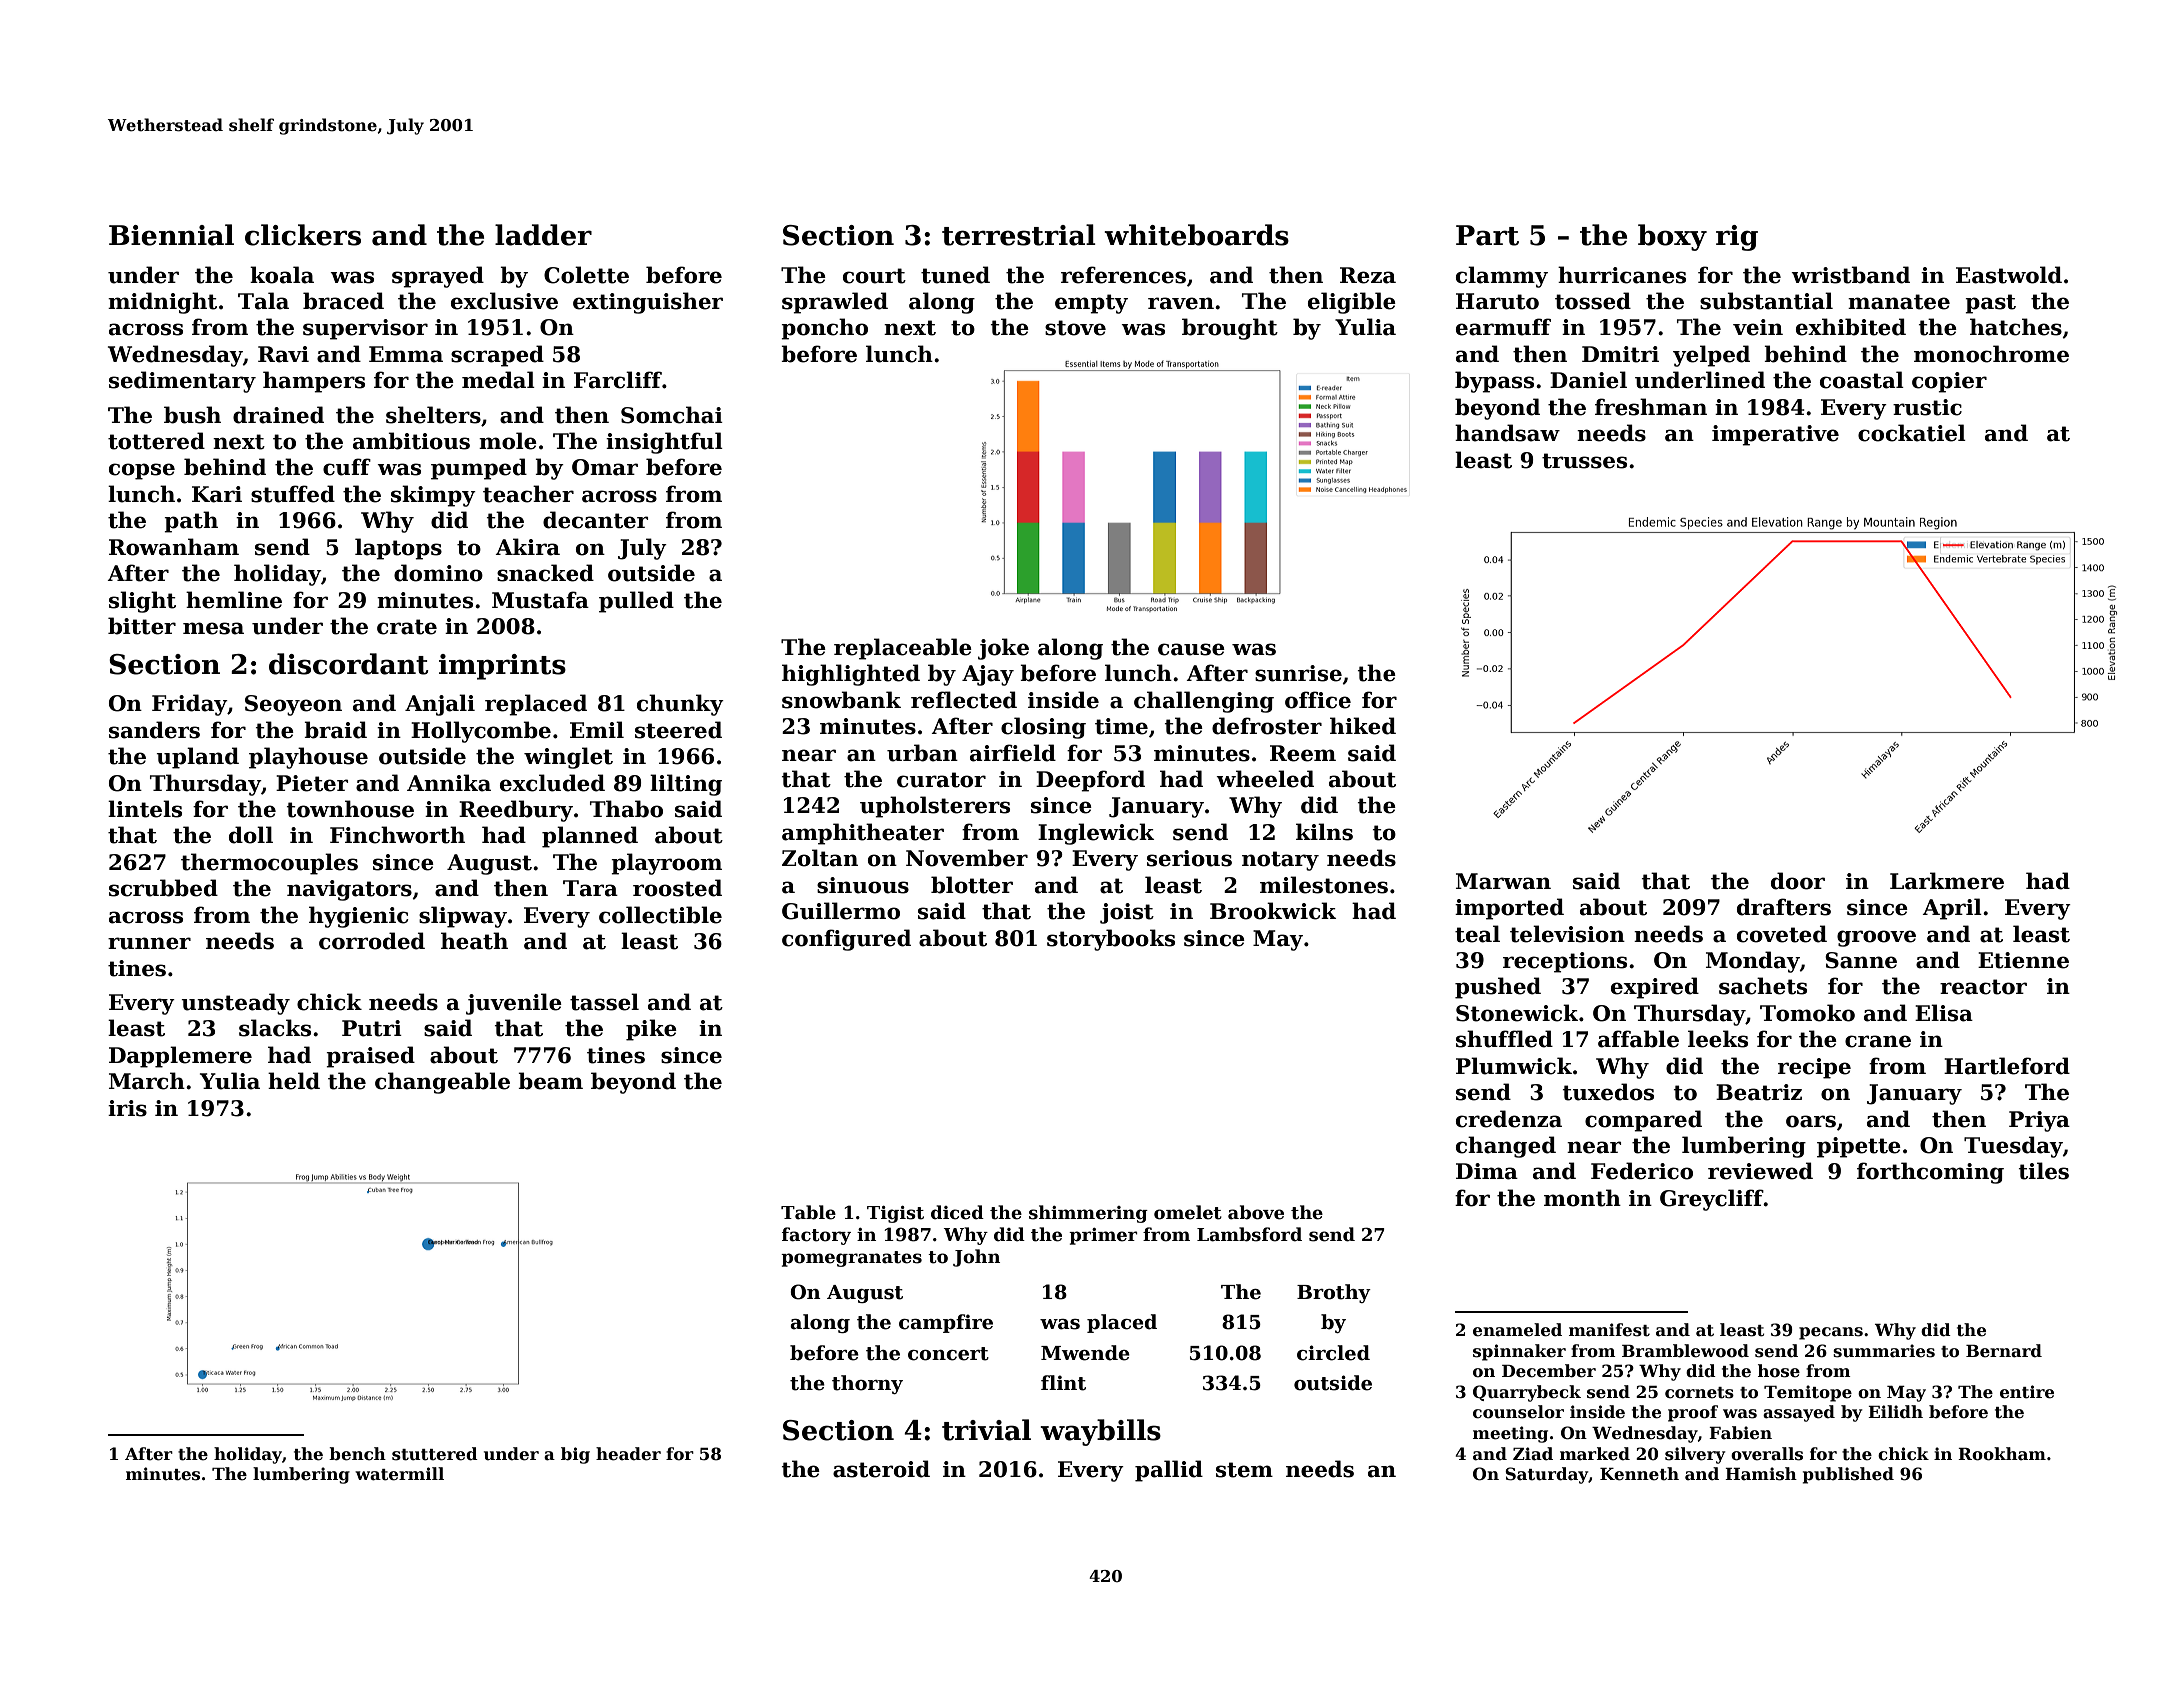  What do you see at coordinates (357, 1454) in the screenshot?
I see `bench` at bounding box center [357, 1454].
